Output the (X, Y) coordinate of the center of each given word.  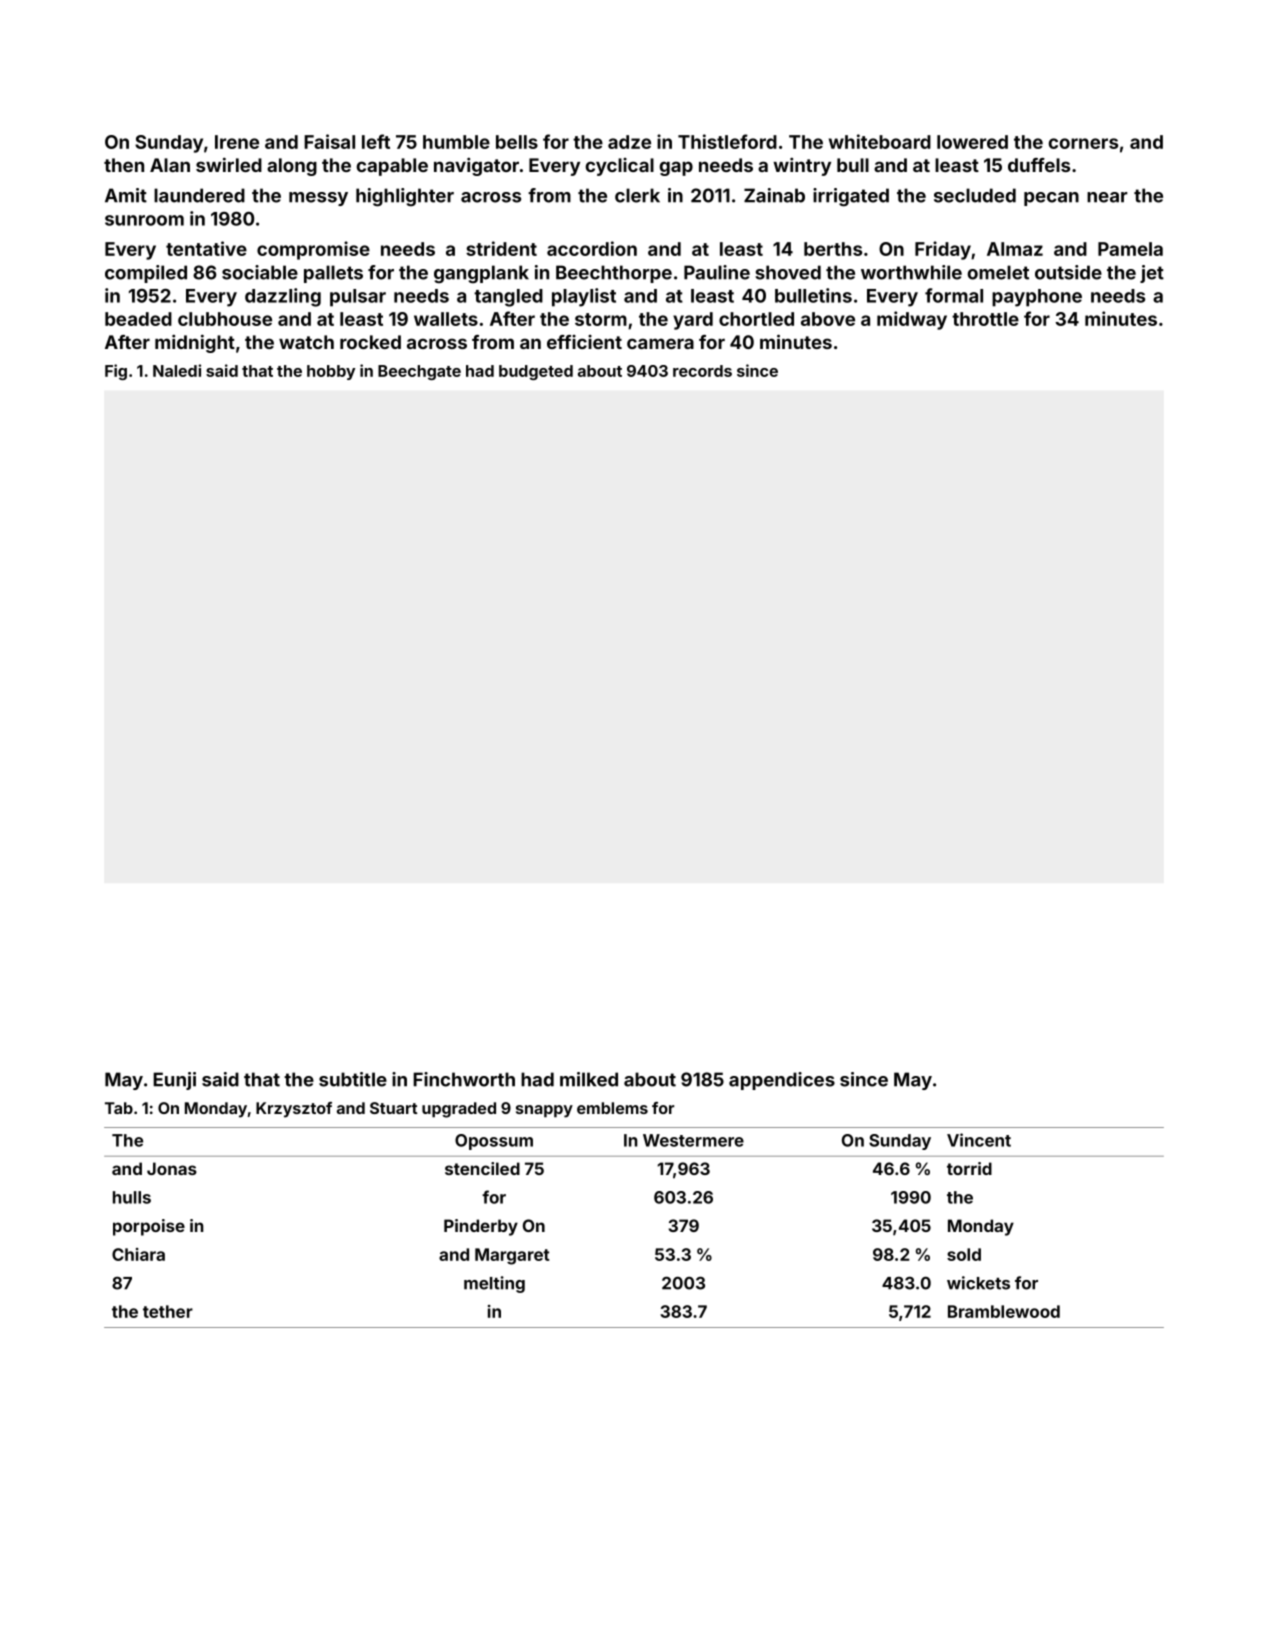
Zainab (774, 195)
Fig (116, 372)
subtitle (353, 1079)
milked (589, 1079)
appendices (782, 1081)
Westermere (693, 1140)
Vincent (979, 1140)
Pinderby (481, 1227)
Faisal (329, 141)
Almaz (1015, 249)
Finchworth (464, 1079)
